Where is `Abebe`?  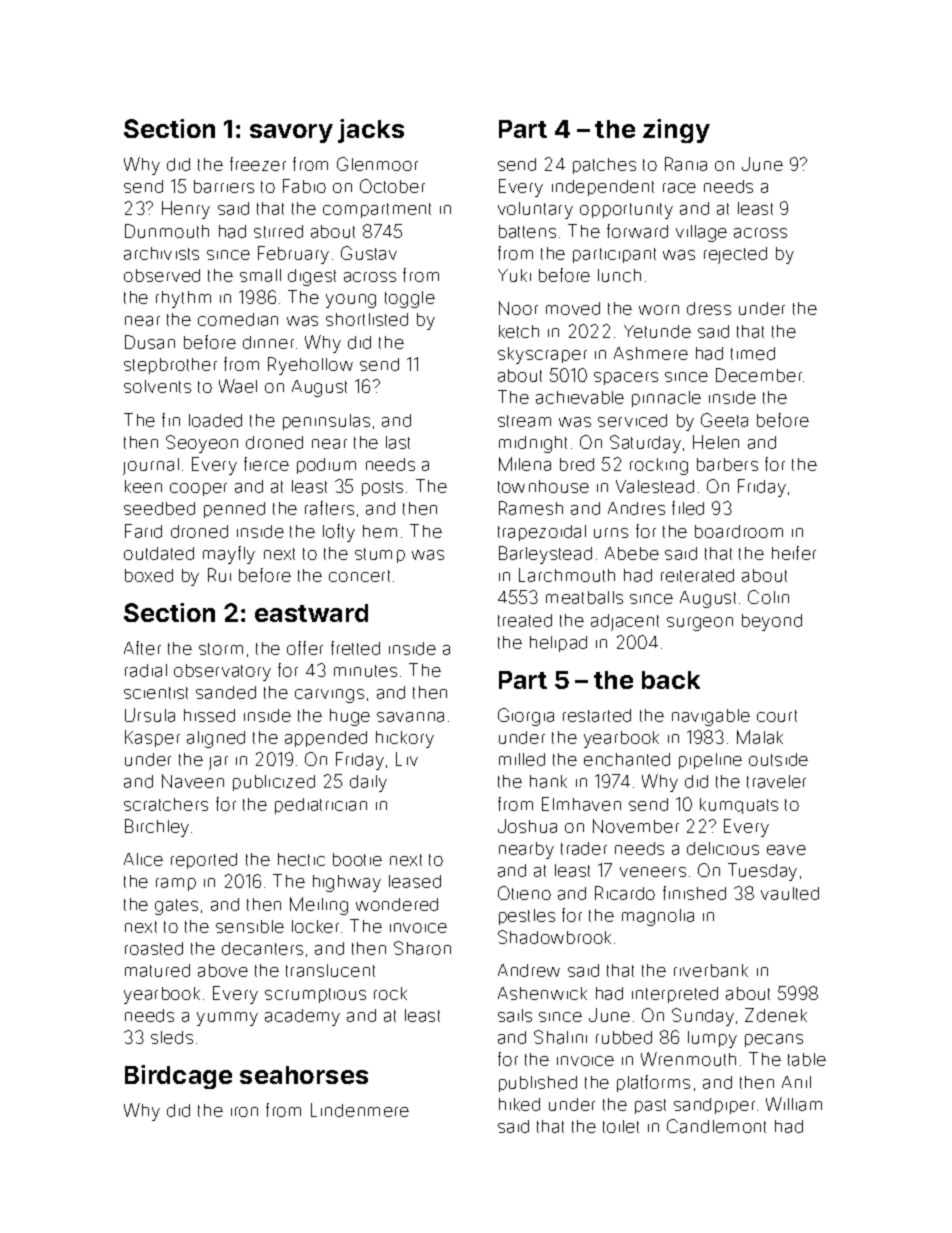
Abebe is located at coordinates (632, 553).
